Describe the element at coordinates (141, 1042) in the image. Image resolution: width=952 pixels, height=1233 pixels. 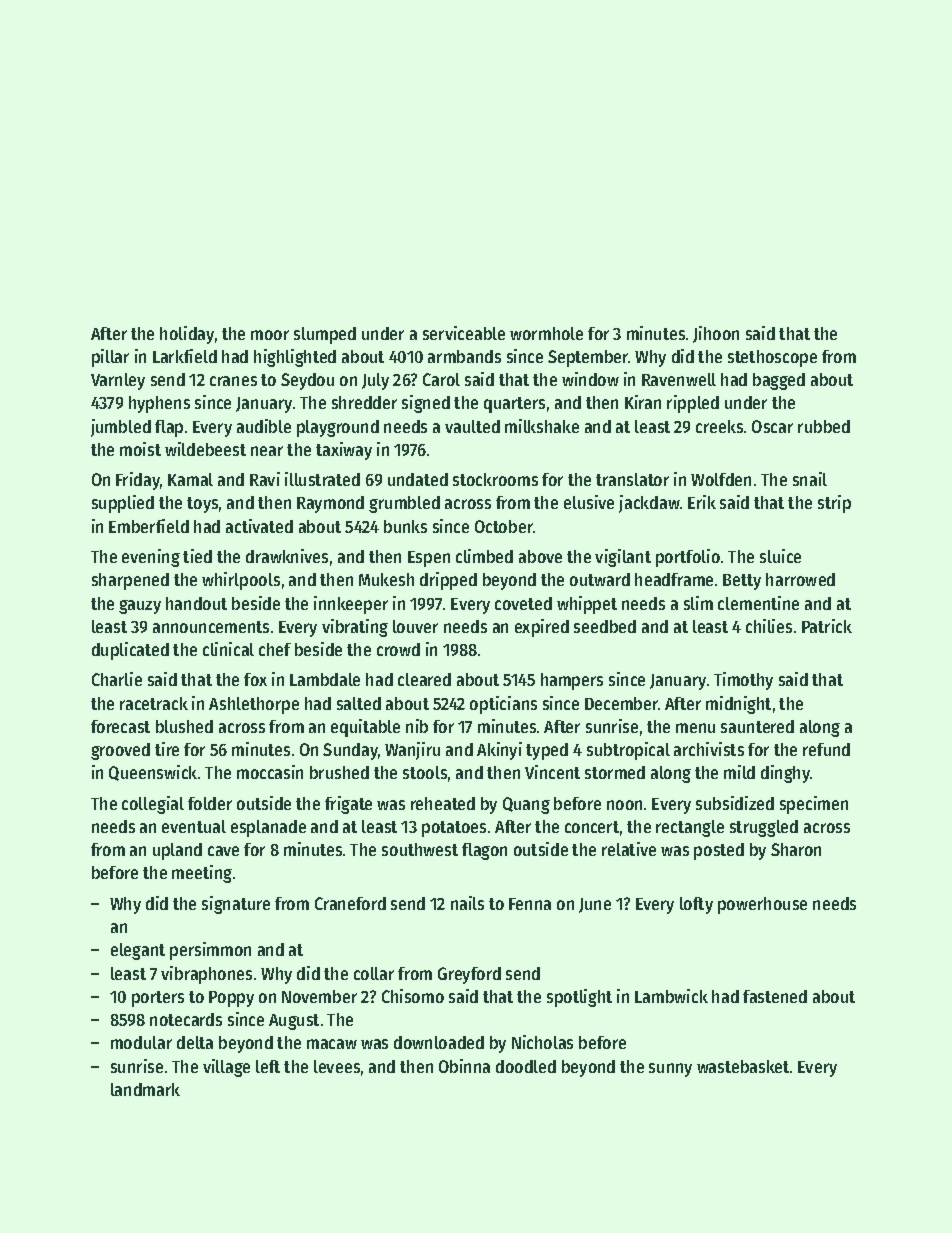
I see `modular` at that location.
